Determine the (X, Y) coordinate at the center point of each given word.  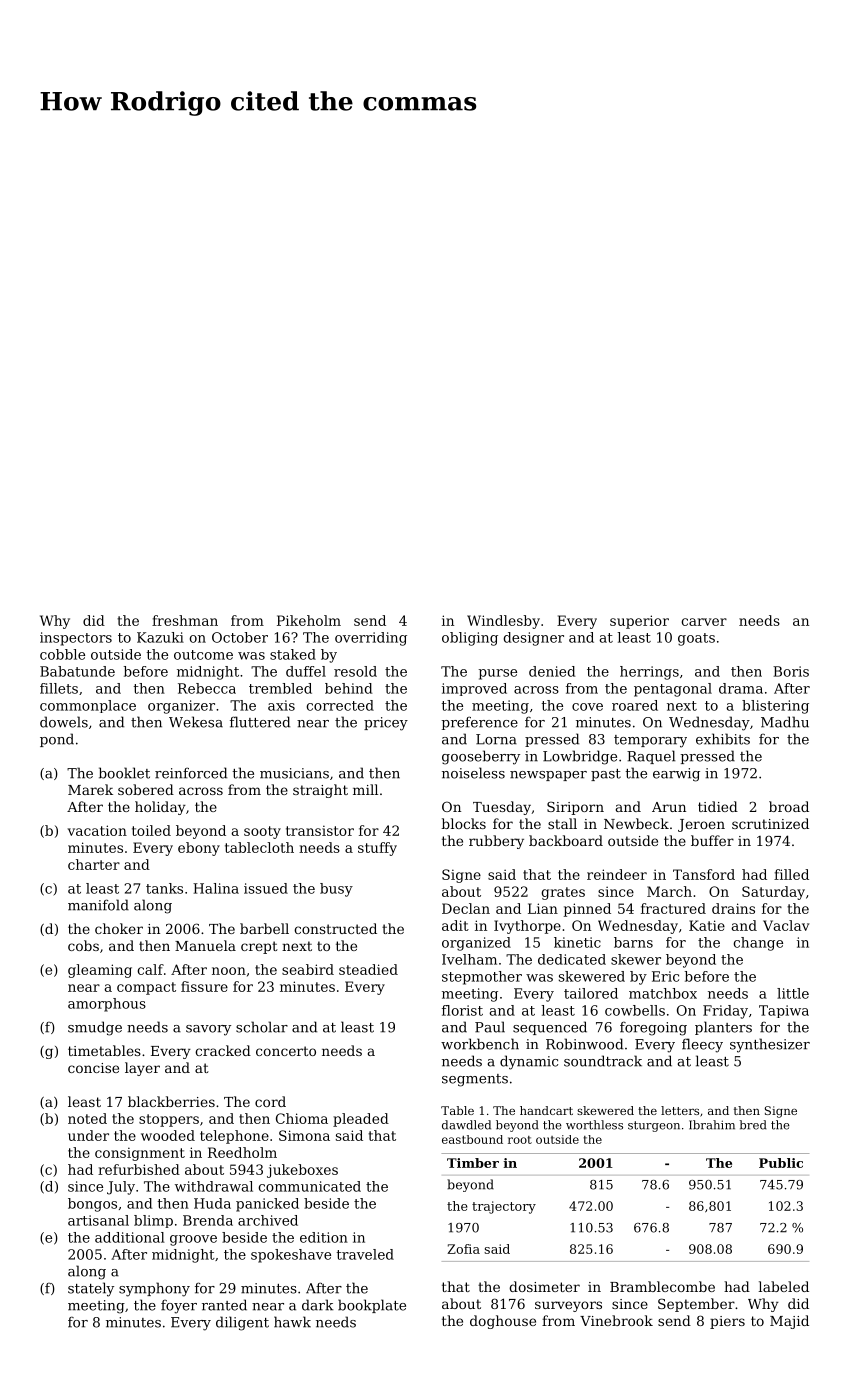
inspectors (76, 639)
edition (324, 1237)
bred (753, 1125)
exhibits (723, 739)
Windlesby (503, 622)
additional (130, 1237)
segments (475, 1080)
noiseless (473, 773)
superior (639, 622)
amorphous (107, 1005)
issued (266, 888)
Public (781, 1163)
